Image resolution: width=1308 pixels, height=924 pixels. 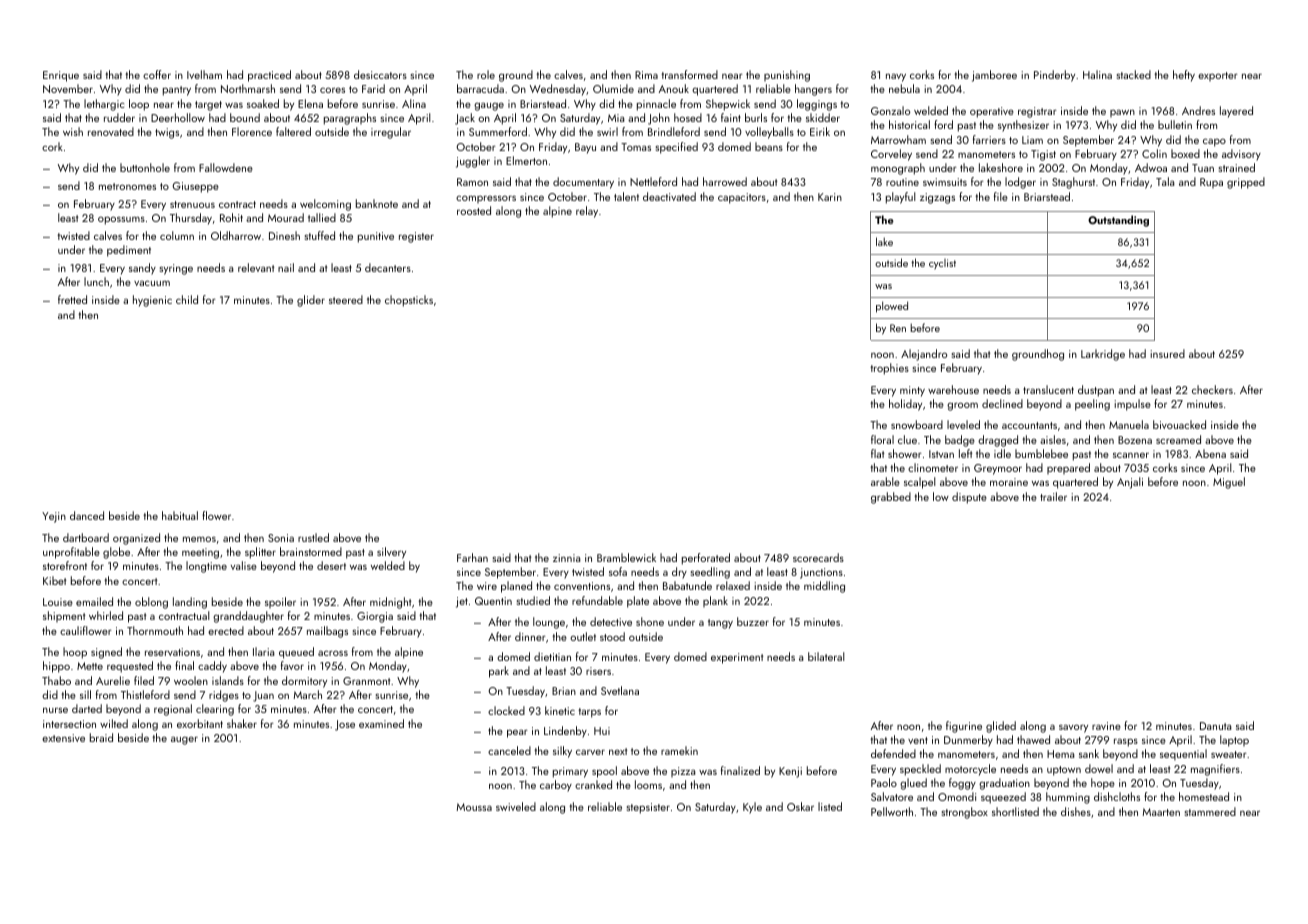 I want to click on desiccators, so click(x=380, y=74).
